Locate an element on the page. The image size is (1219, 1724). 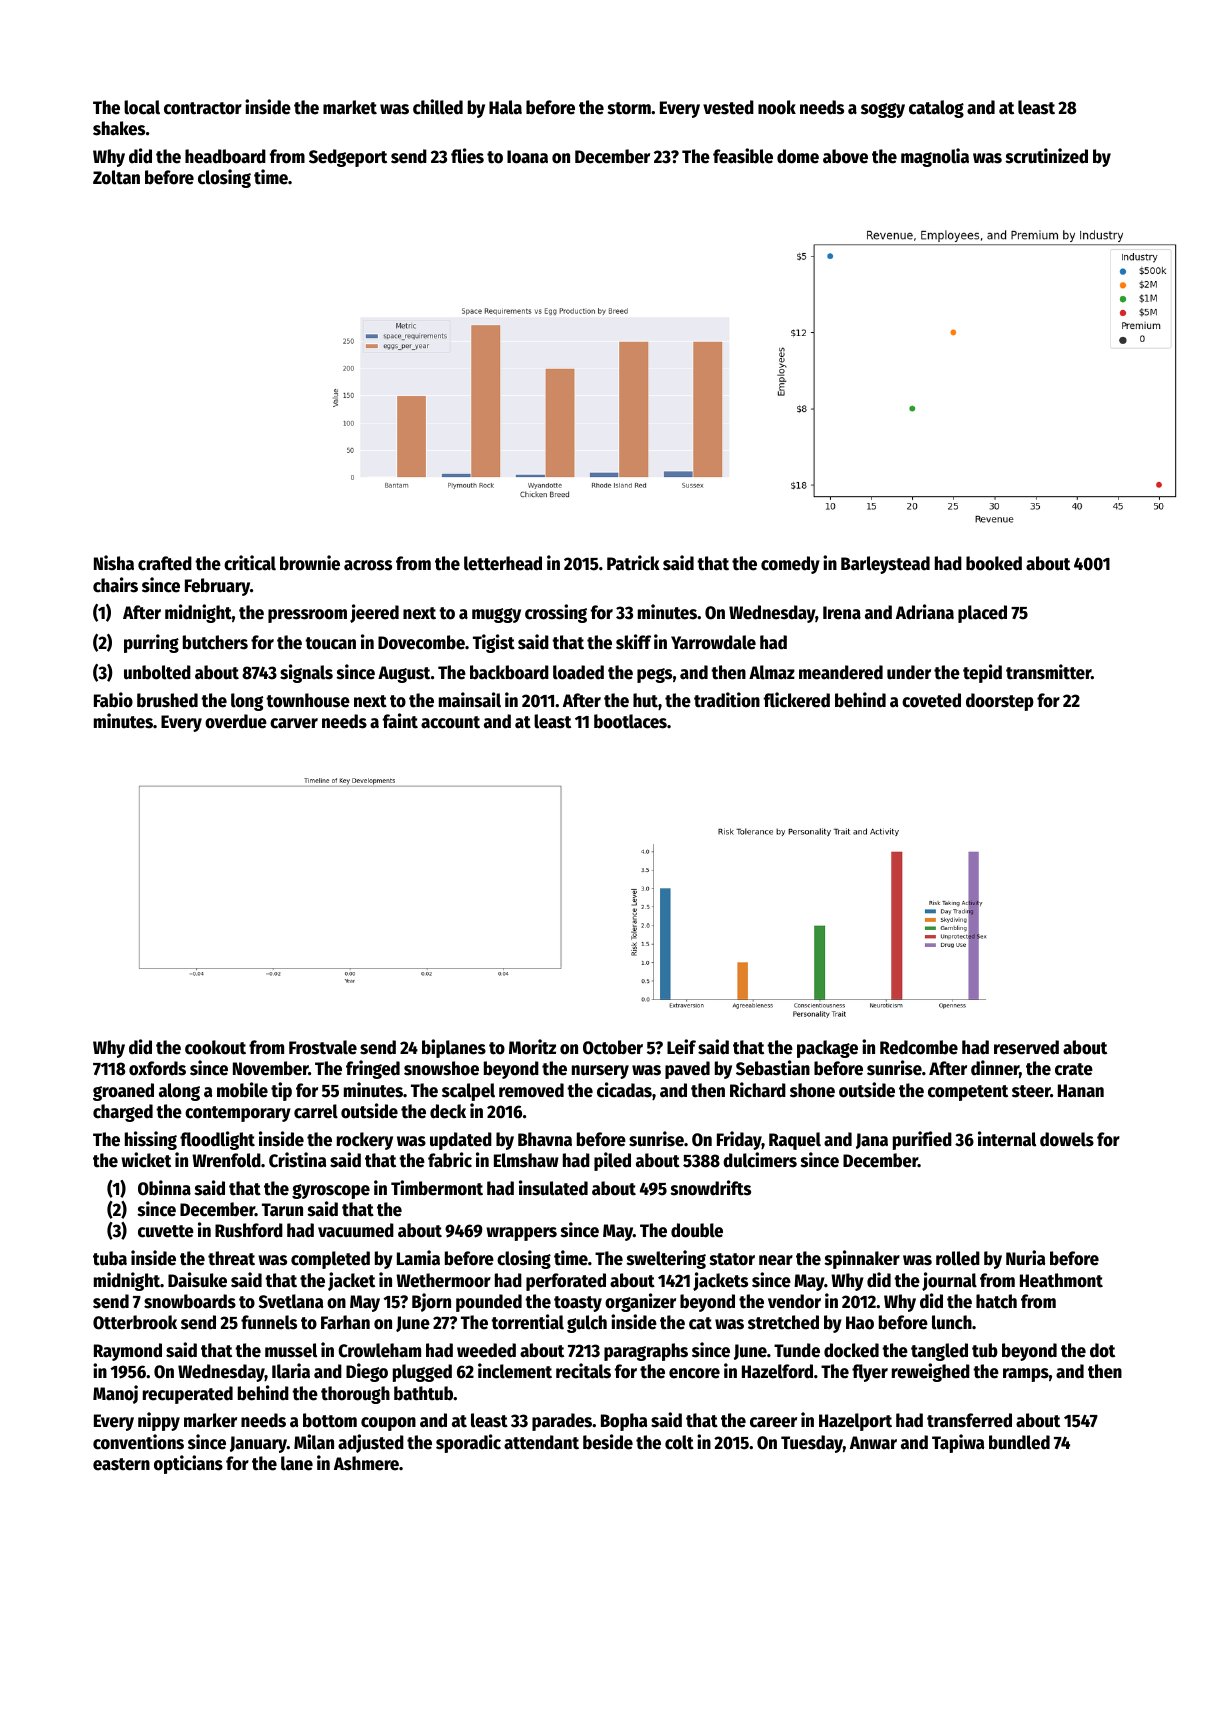
Leif is located at coordinates (681, 1047).
